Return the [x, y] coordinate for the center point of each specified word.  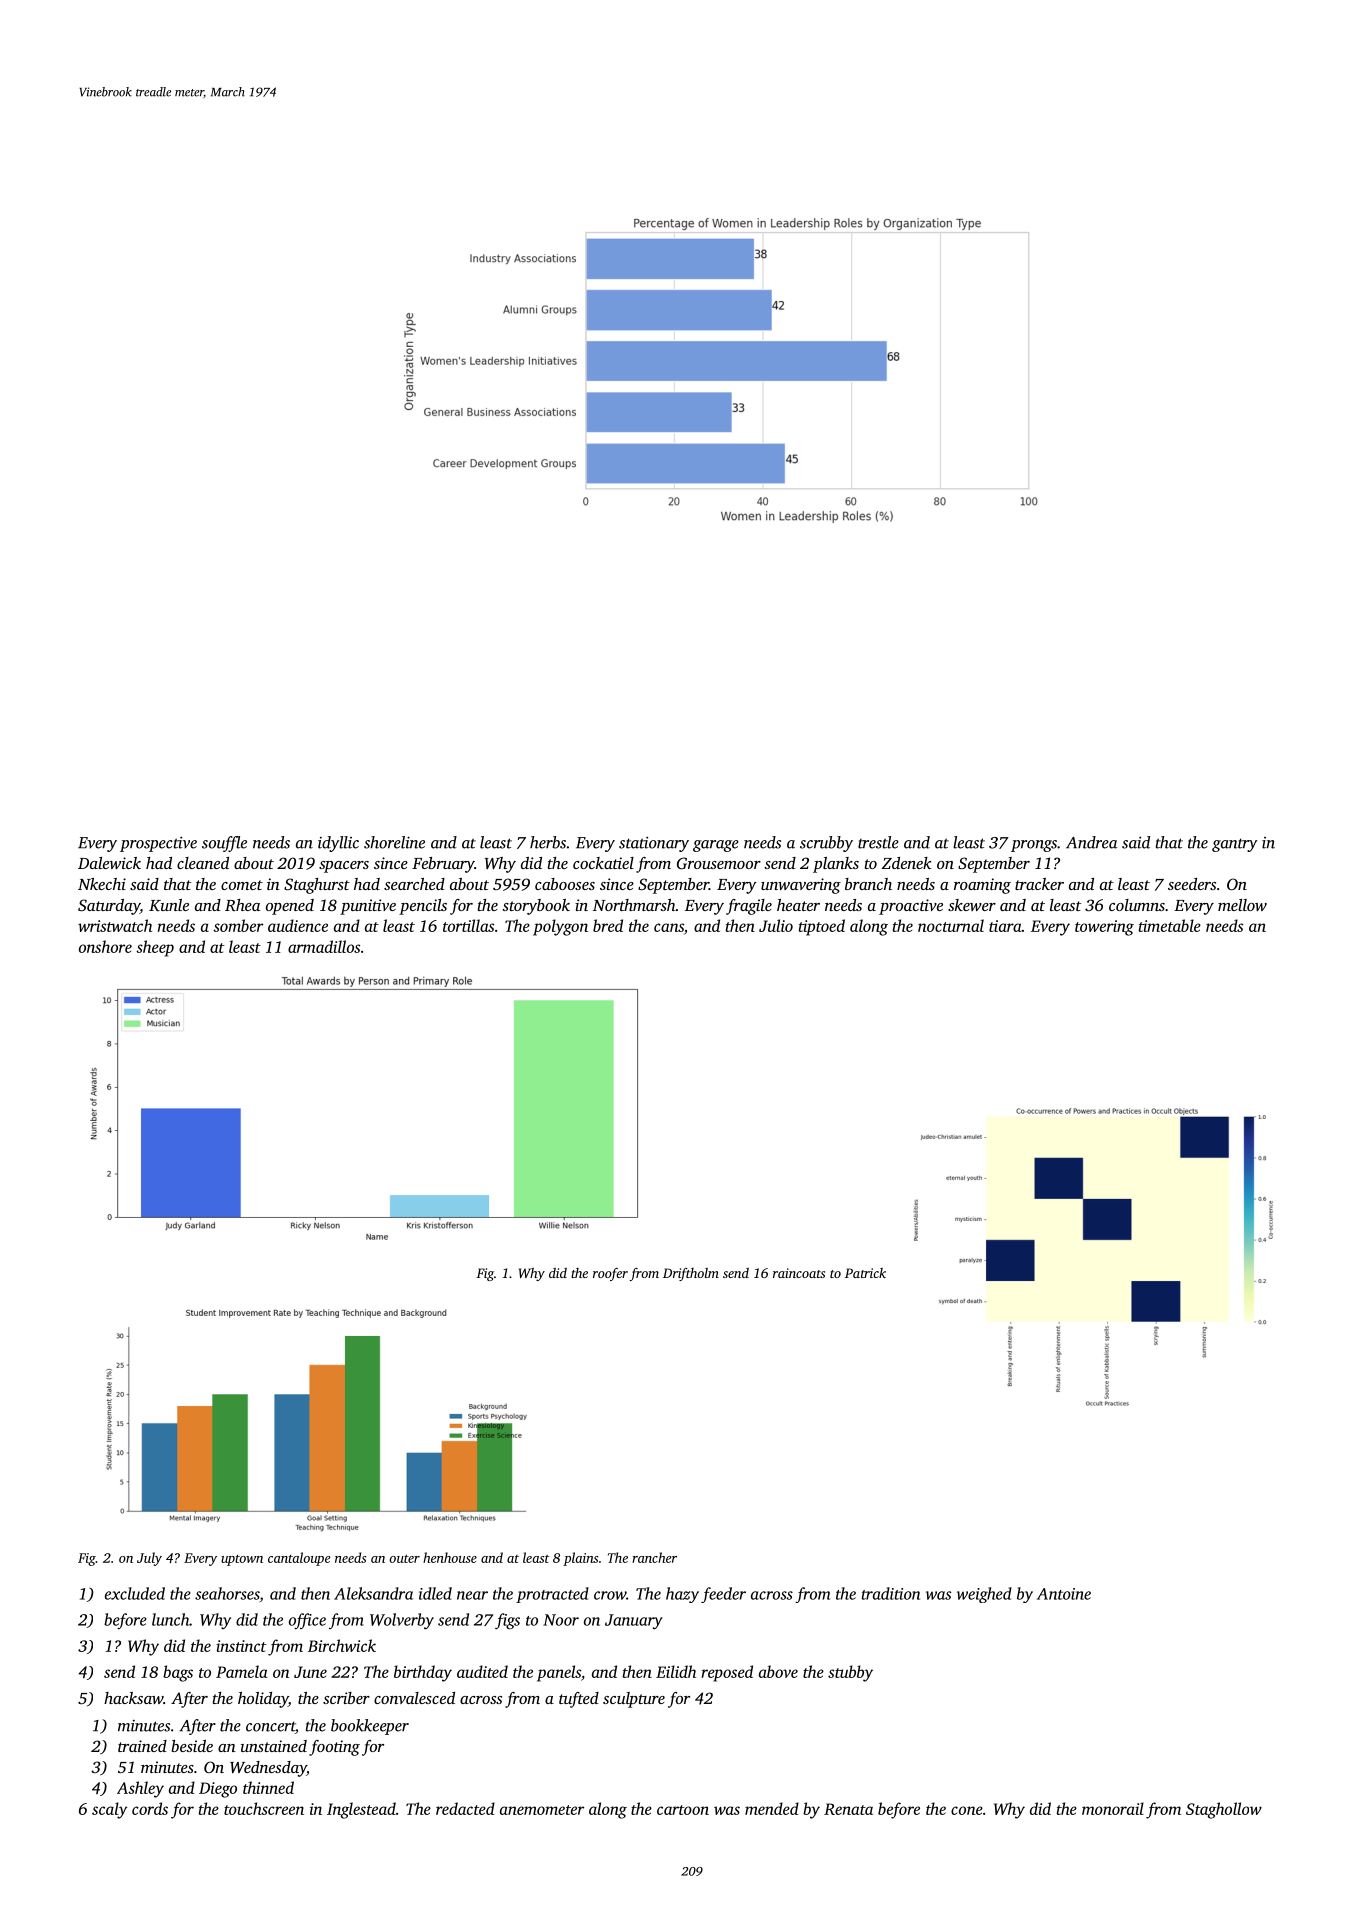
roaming [982, 886]
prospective [158, 844]
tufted [579, 1700]
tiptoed [822, 927]
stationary [654, 844]
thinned [268, 1787]
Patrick [865, 1273]
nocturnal [951, 925]
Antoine [1064, 1594]
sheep [155, 948]
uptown [242, 1560]
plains [580, 1559]
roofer [610, 1274]
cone [967, 1810]
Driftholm [691, 1274]
